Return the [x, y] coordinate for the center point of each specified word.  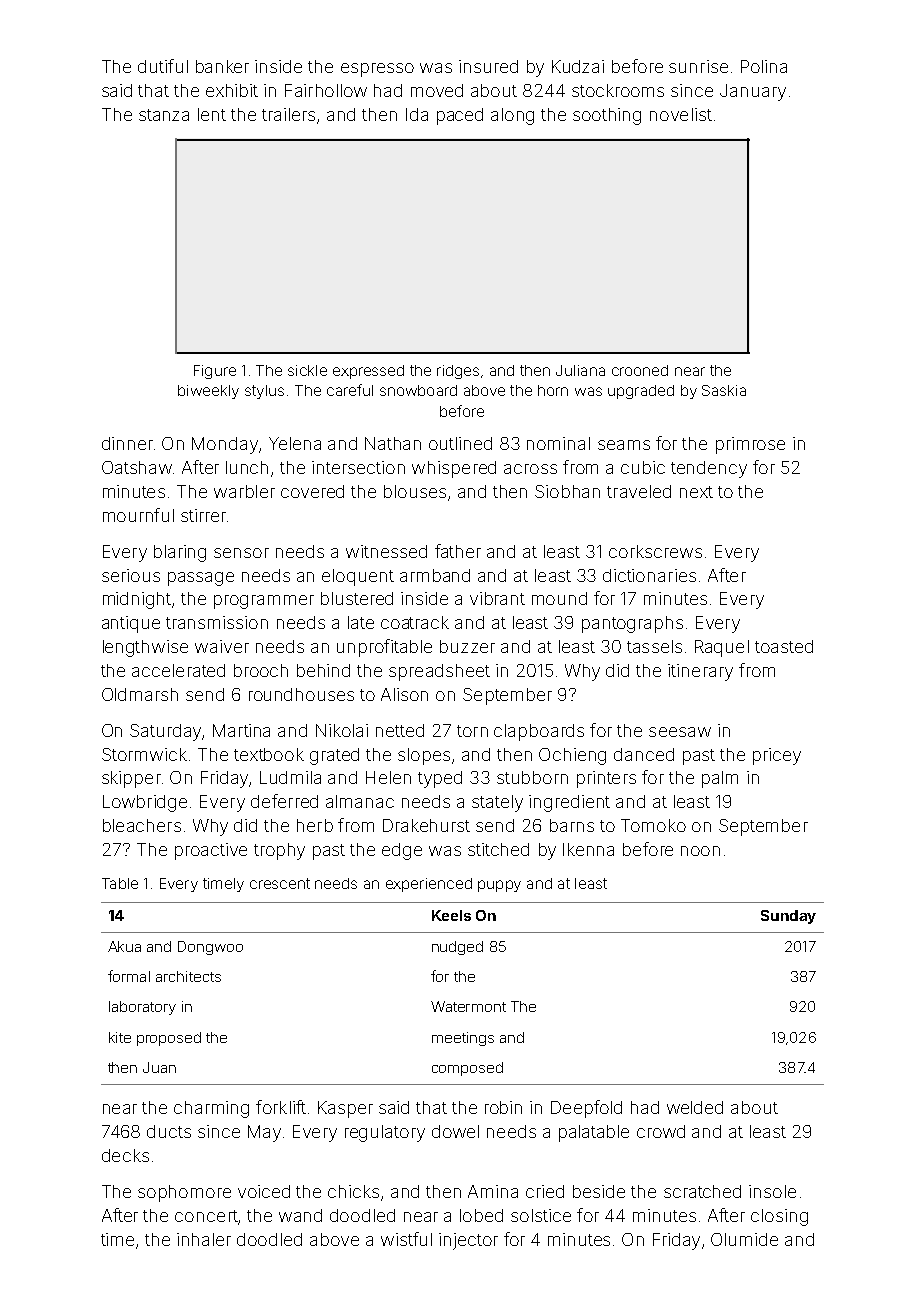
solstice [541, 1215]
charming [211, 1109]
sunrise [698, 66]
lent [212, 114]
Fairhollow [326, 90]
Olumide [744, 1239]
